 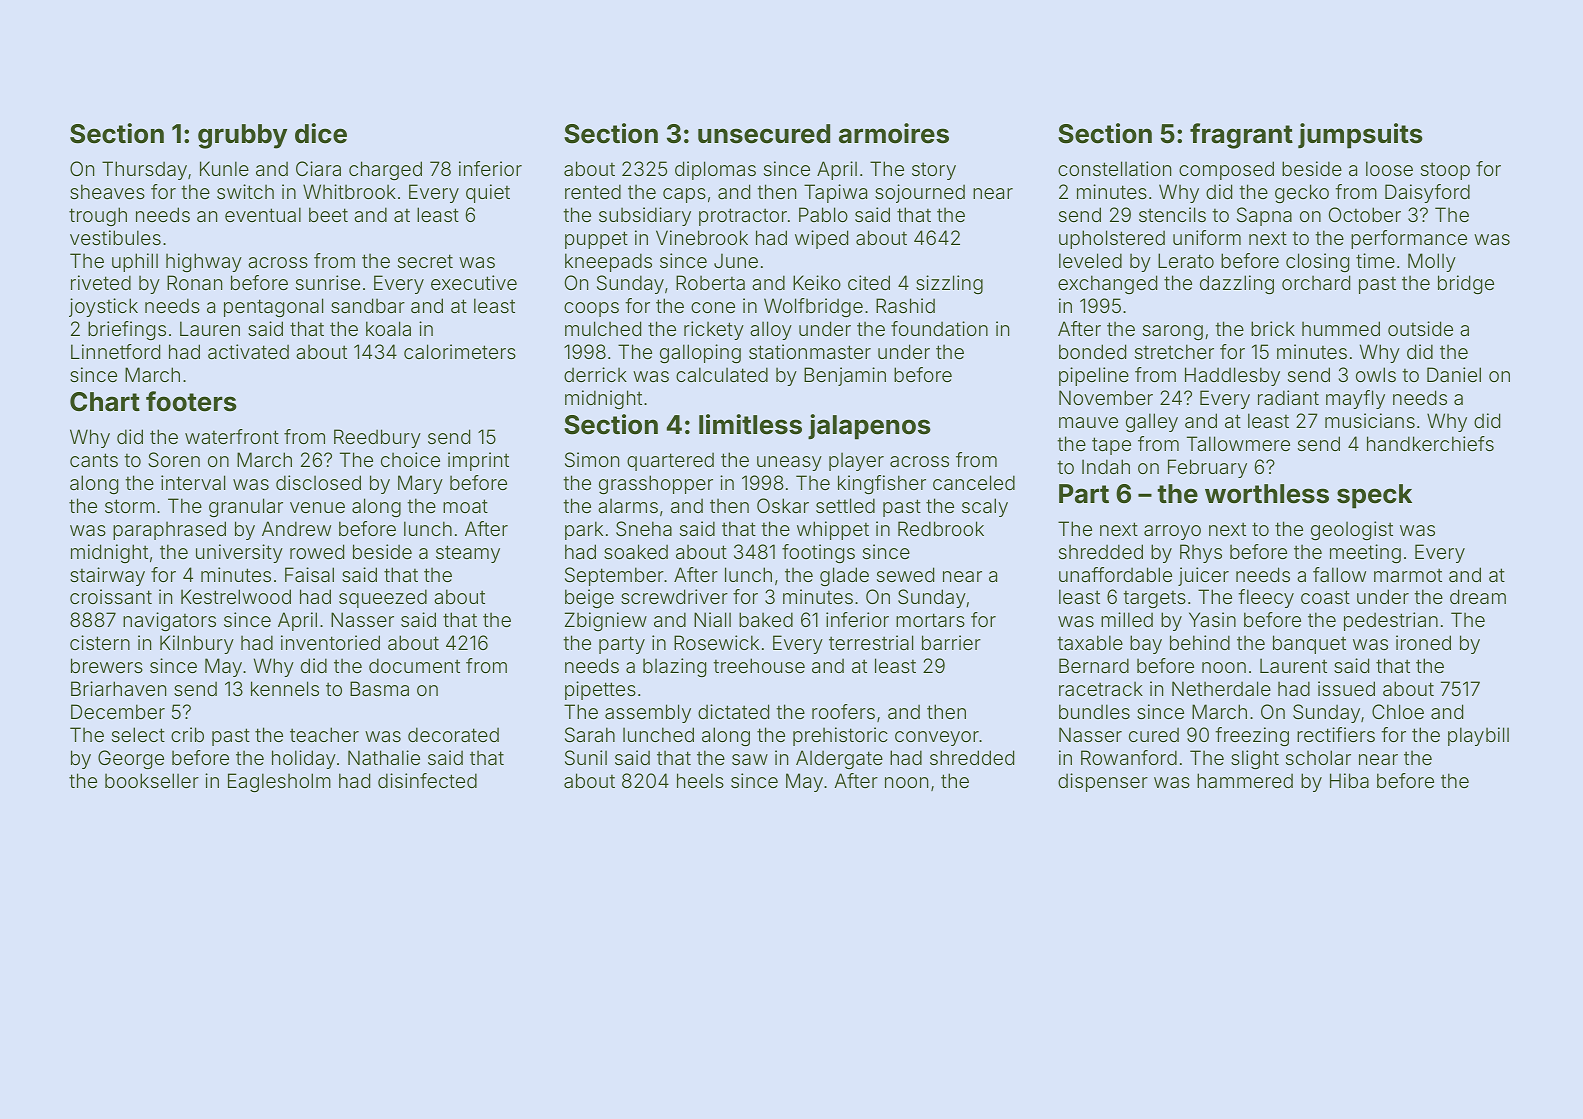 I want to click on caps, so click(x=684, y=195).
